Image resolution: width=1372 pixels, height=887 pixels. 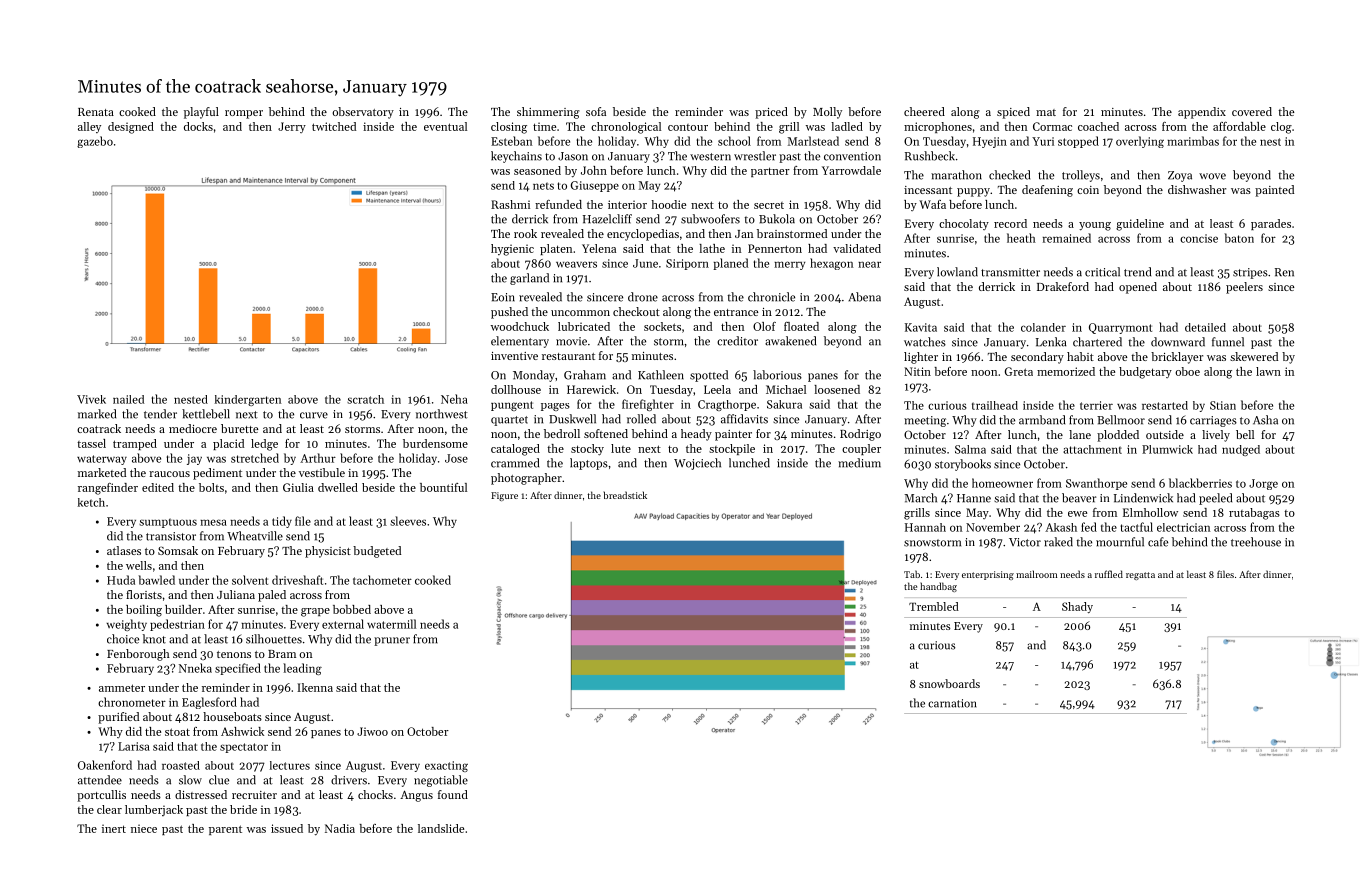 I want to click on gazebo, so click(x=95, y=142).
